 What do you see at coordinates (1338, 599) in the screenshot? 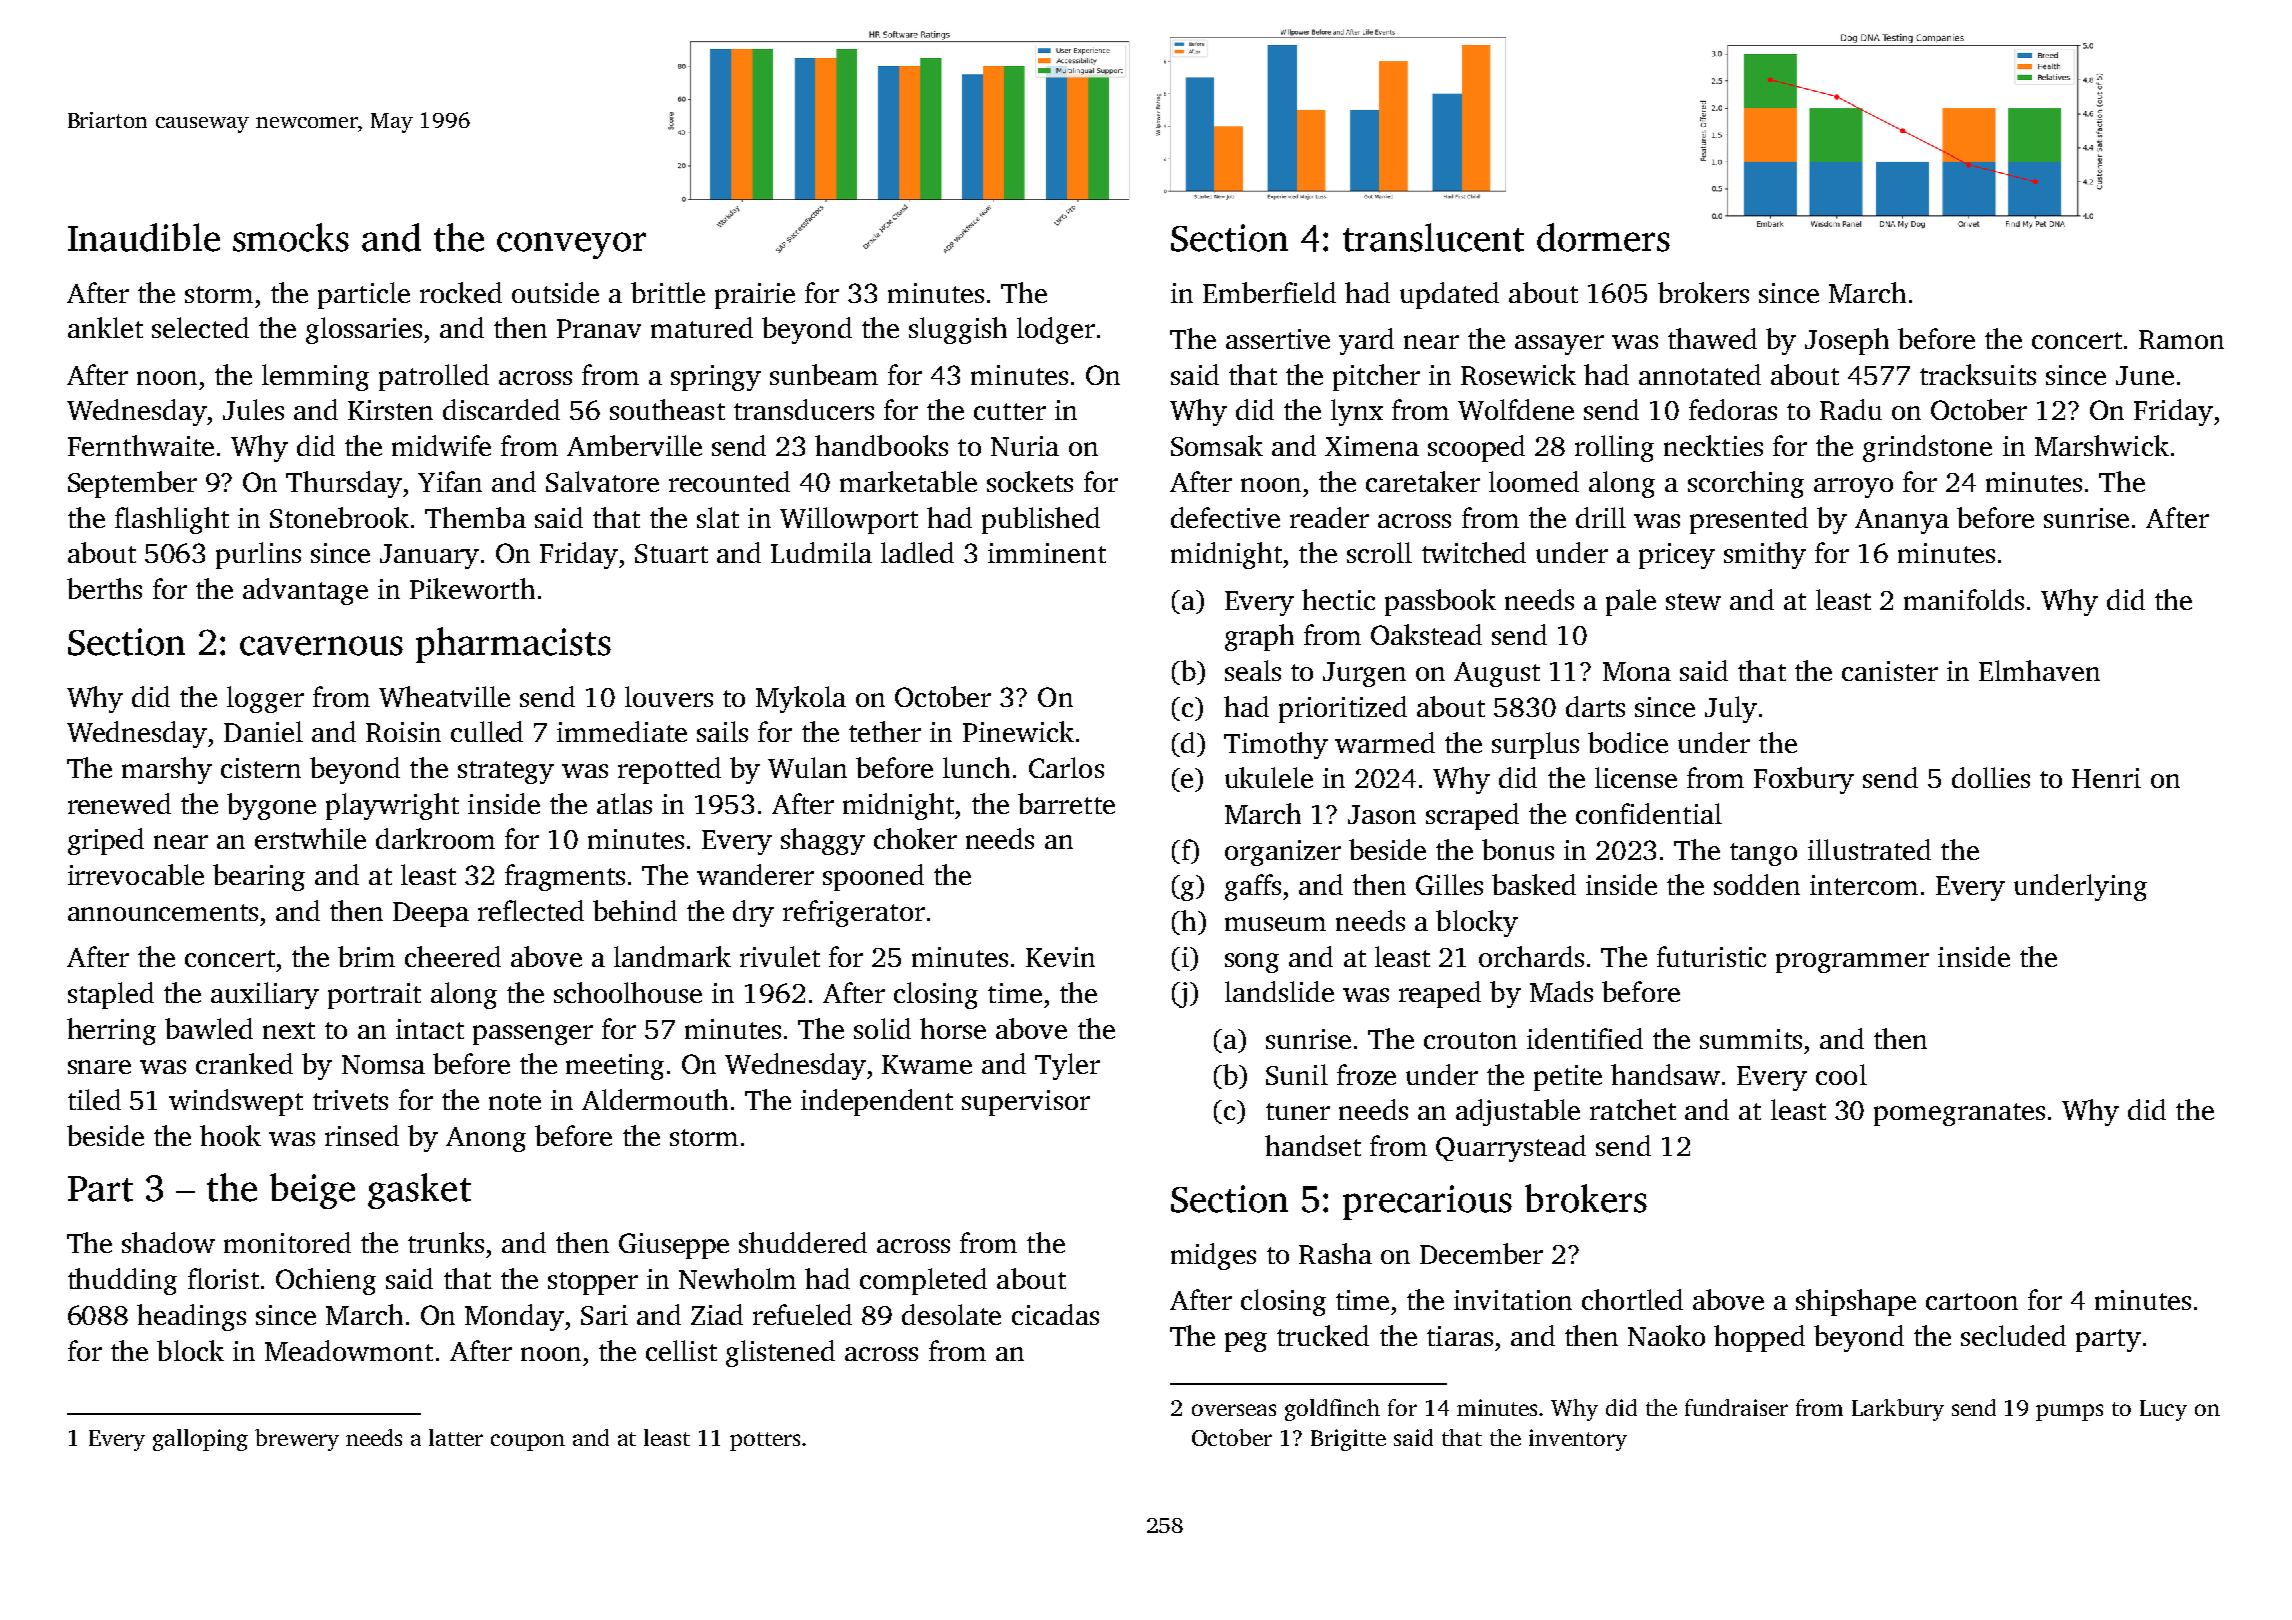
I see `hectic` at bounding box center [1338, 599].
